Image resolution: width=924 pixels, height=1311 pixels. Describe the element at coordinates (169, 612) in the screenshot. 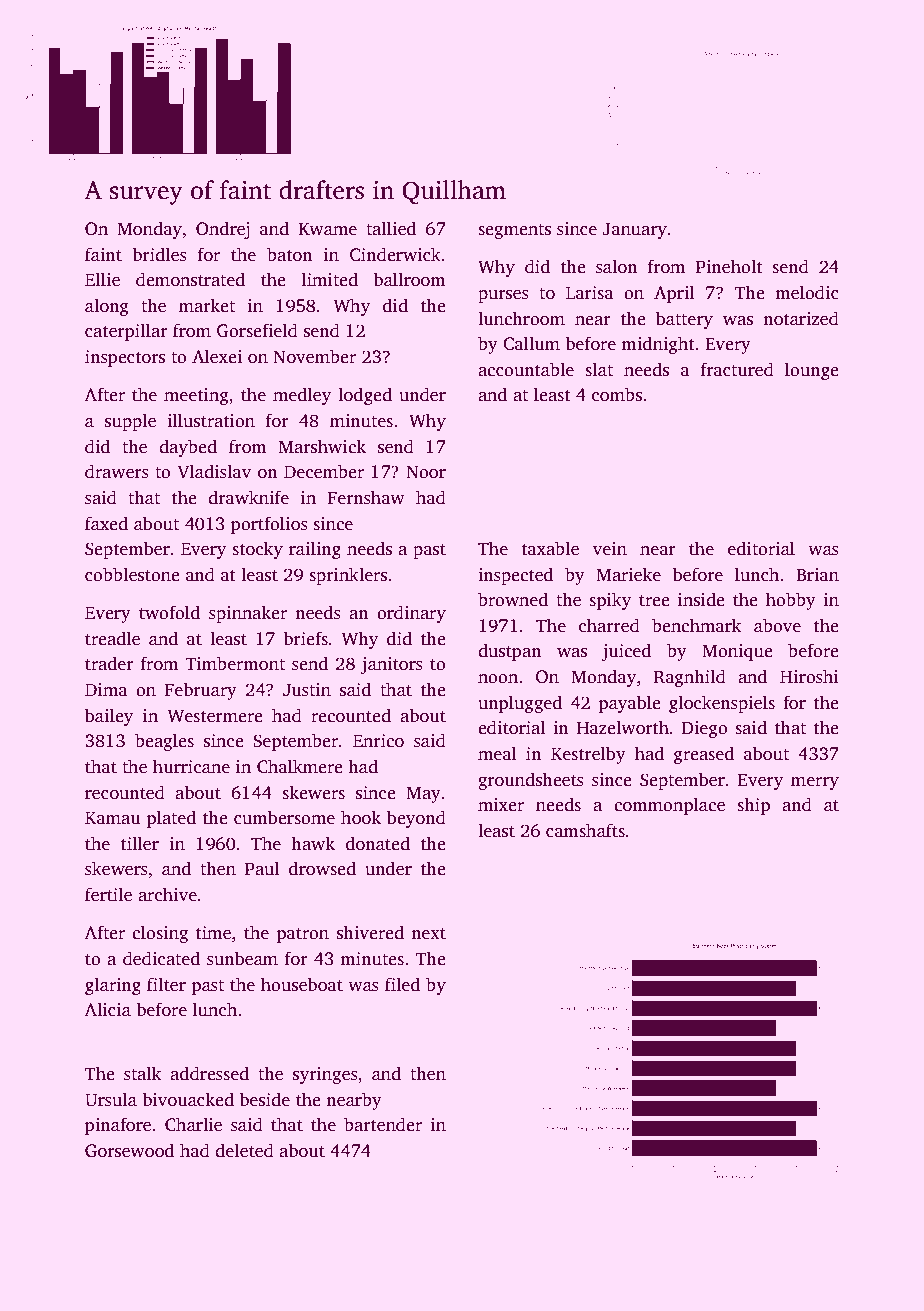

I see `twofold` at that location.
